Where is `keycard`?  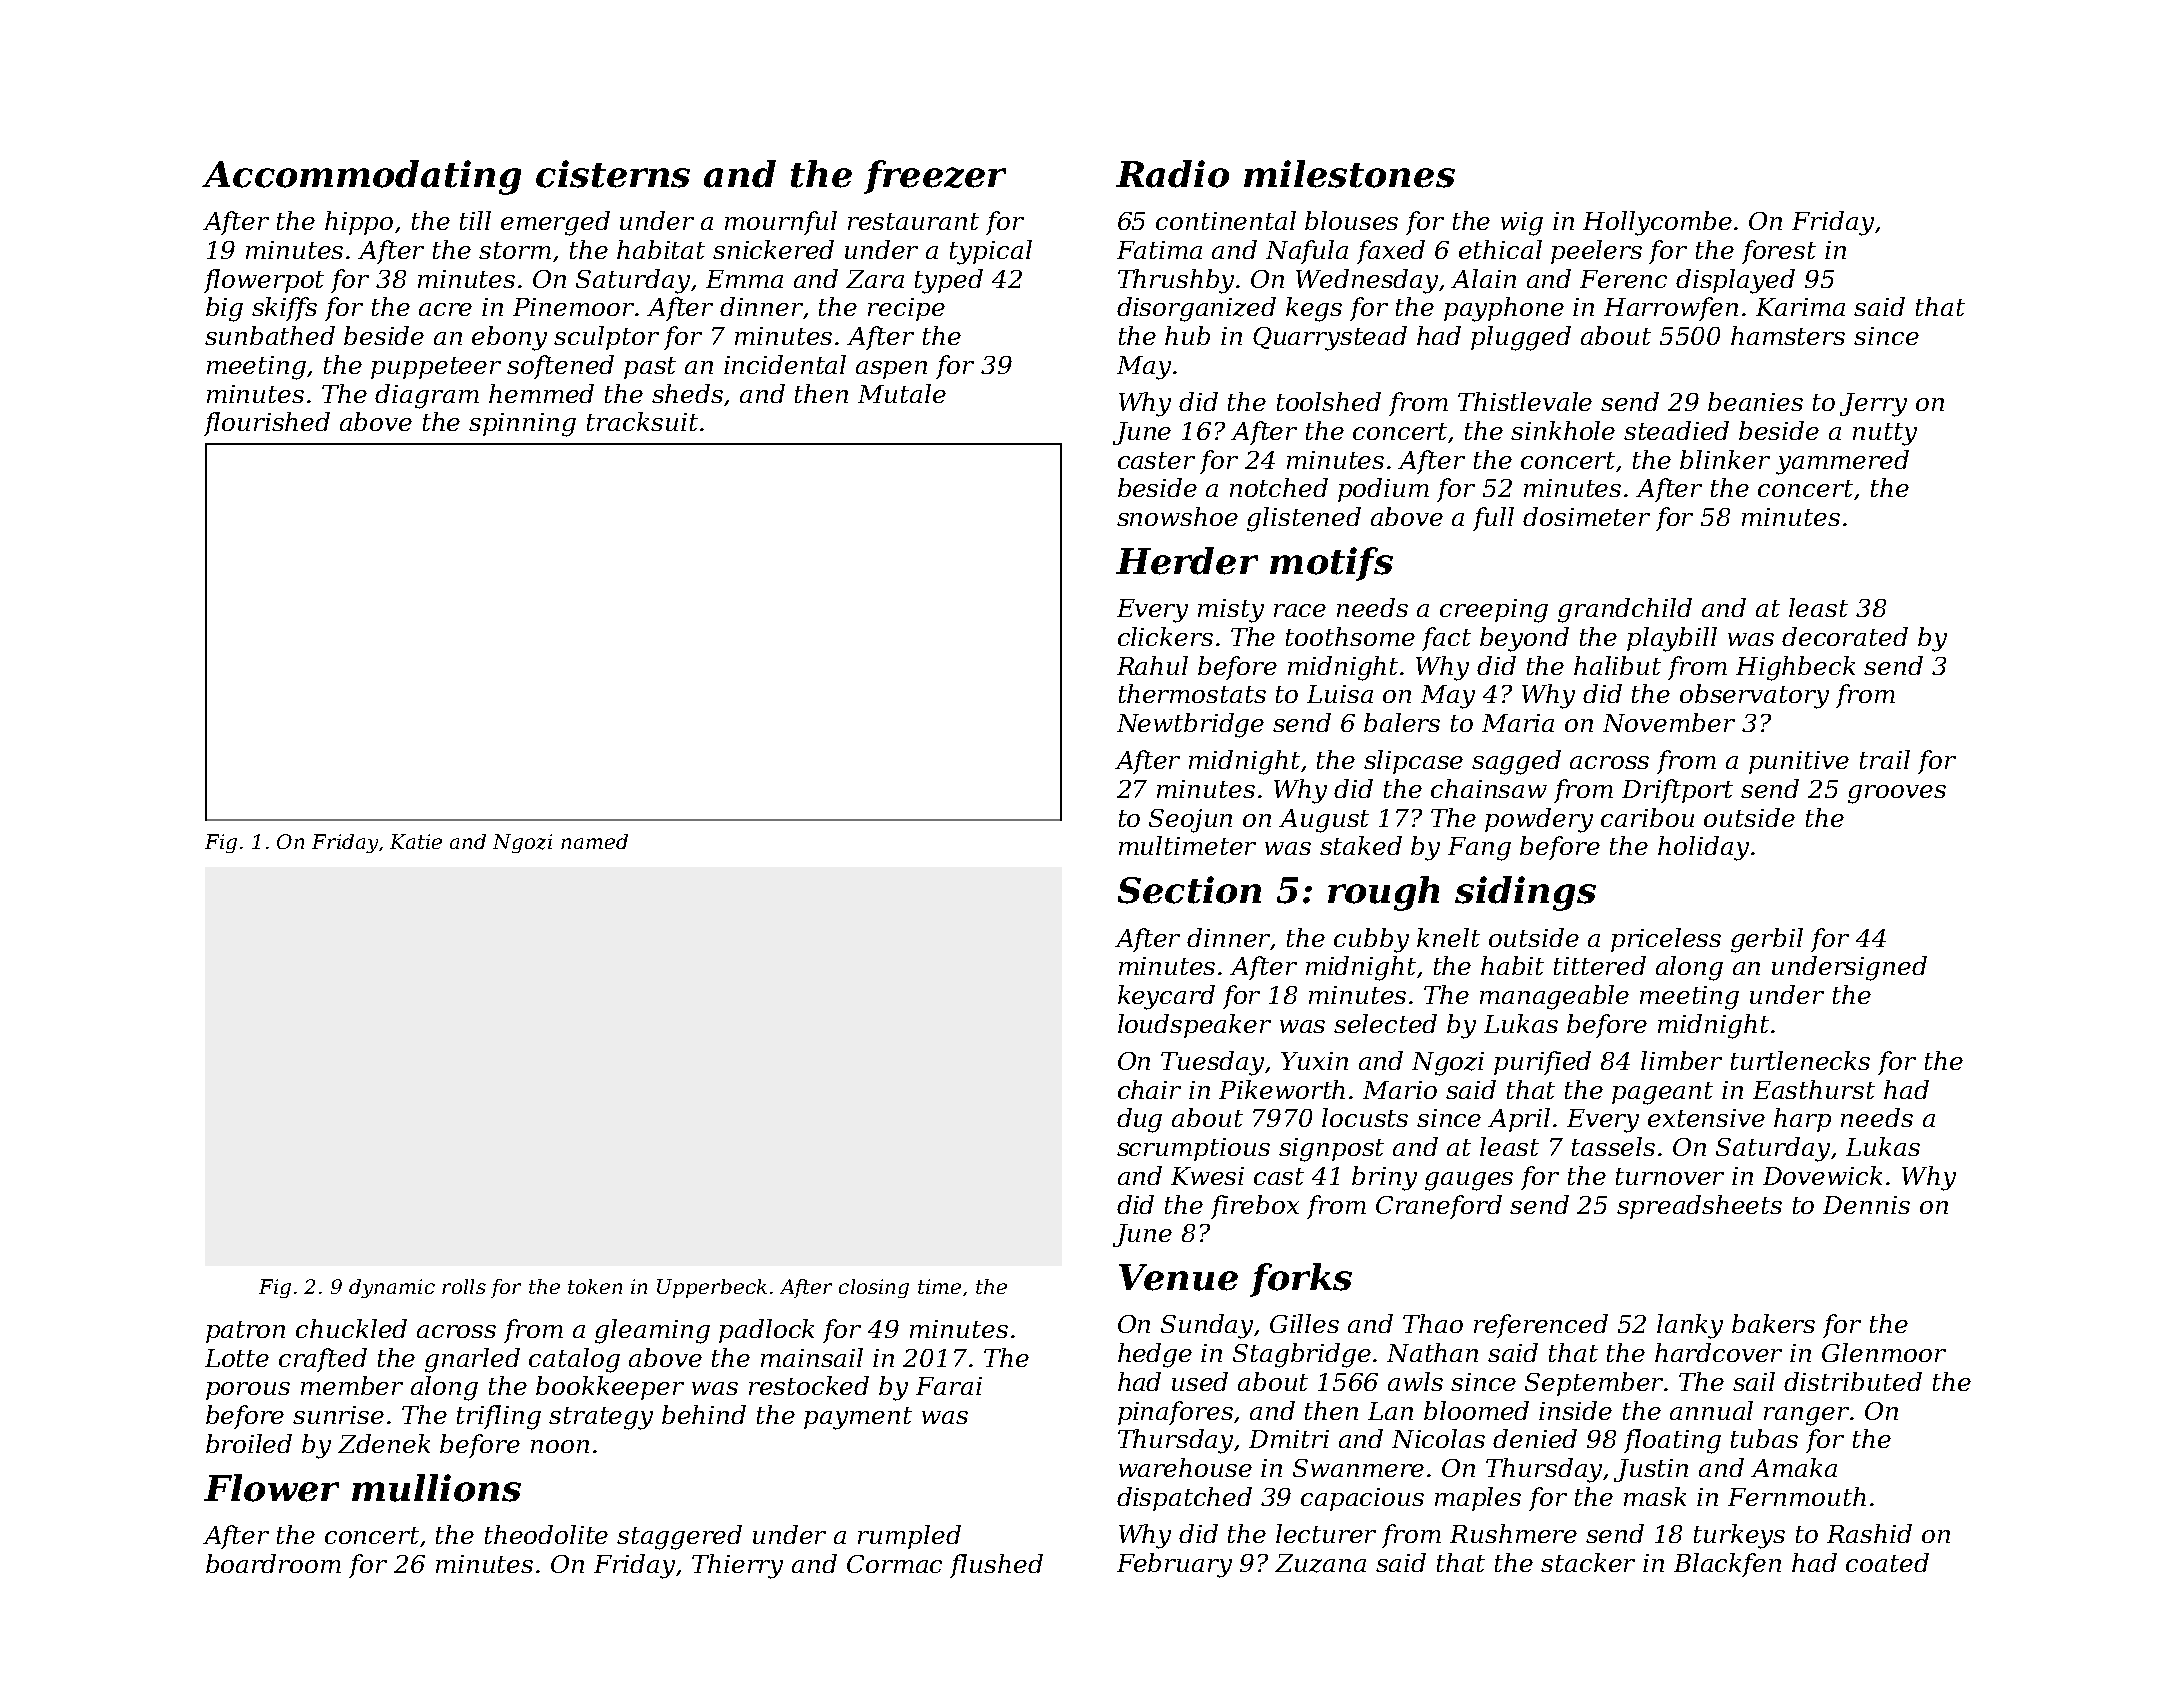 keycard is located at coordinates (1166, 997).
